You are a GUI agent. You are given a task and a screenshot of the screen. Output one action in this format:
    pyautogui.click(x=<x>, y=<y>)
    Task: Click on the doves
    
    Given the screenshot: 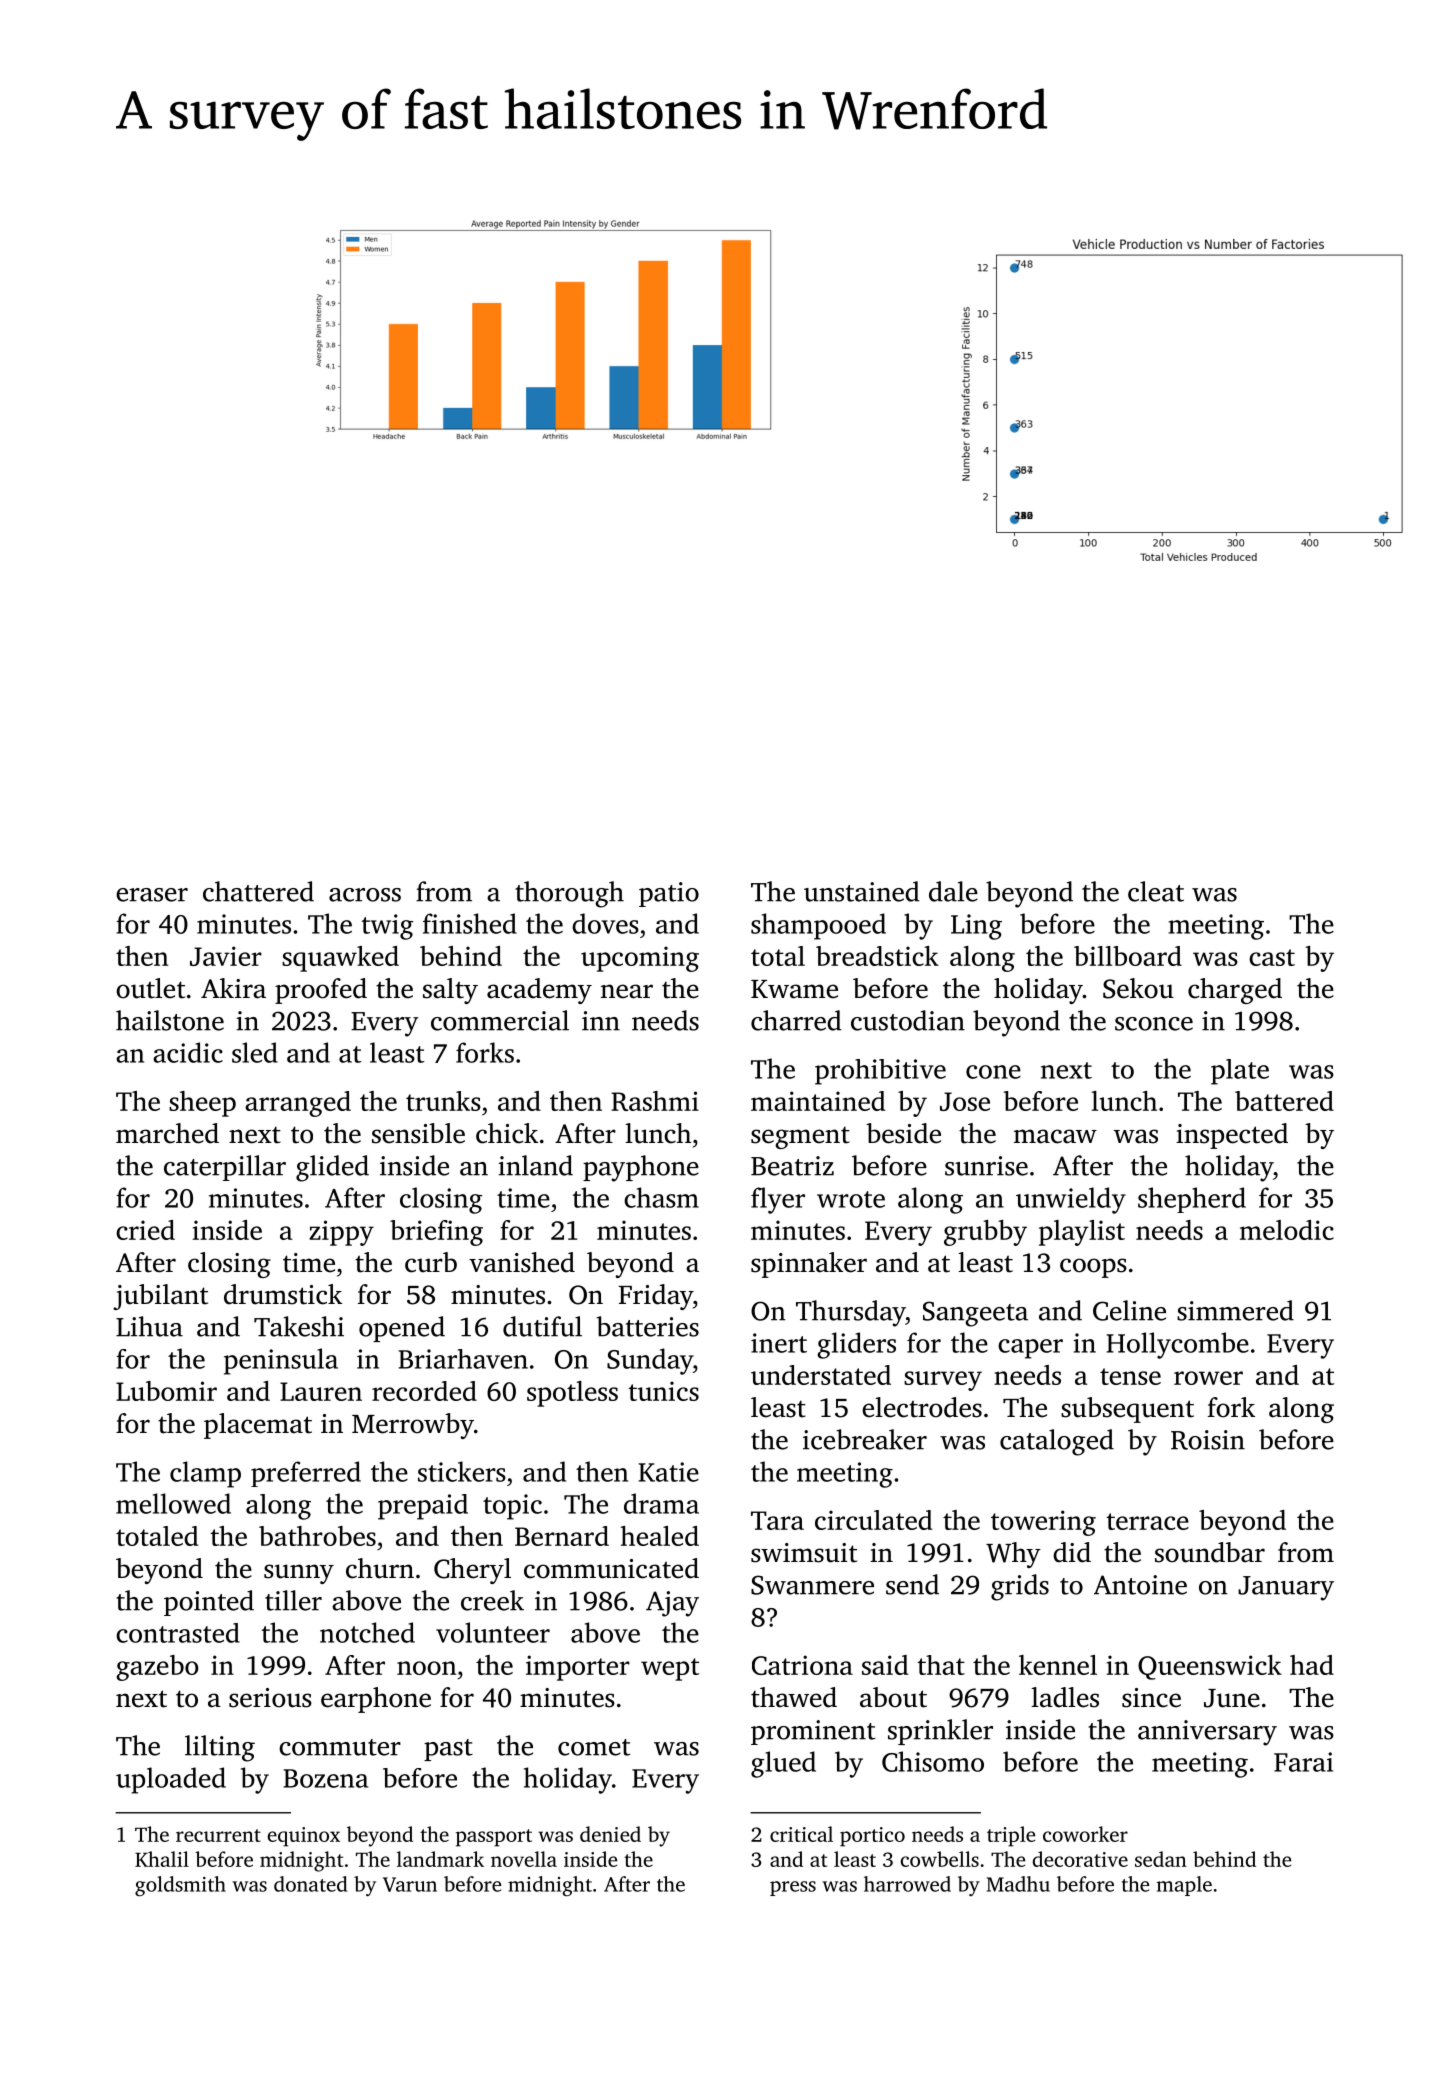 What is the action you would take?
    pyautogui.click(x=605, y=923)
